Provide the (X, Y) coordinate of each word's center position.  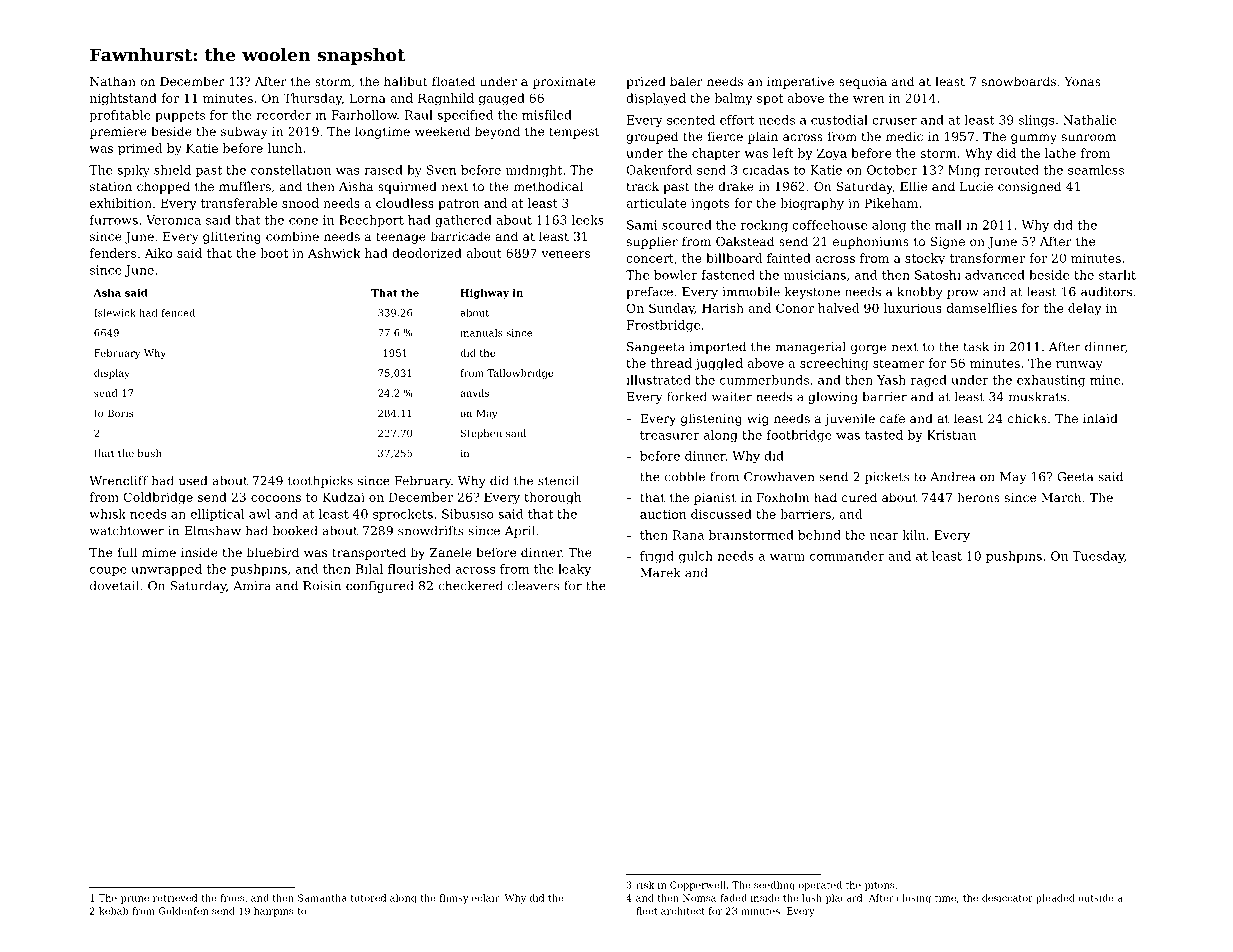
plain (763, 137)
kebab (113, 911)
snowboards (1018, 81)
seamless (1096, 170)
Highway (484, 294)
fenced (178, 313)
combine (292, 236)
